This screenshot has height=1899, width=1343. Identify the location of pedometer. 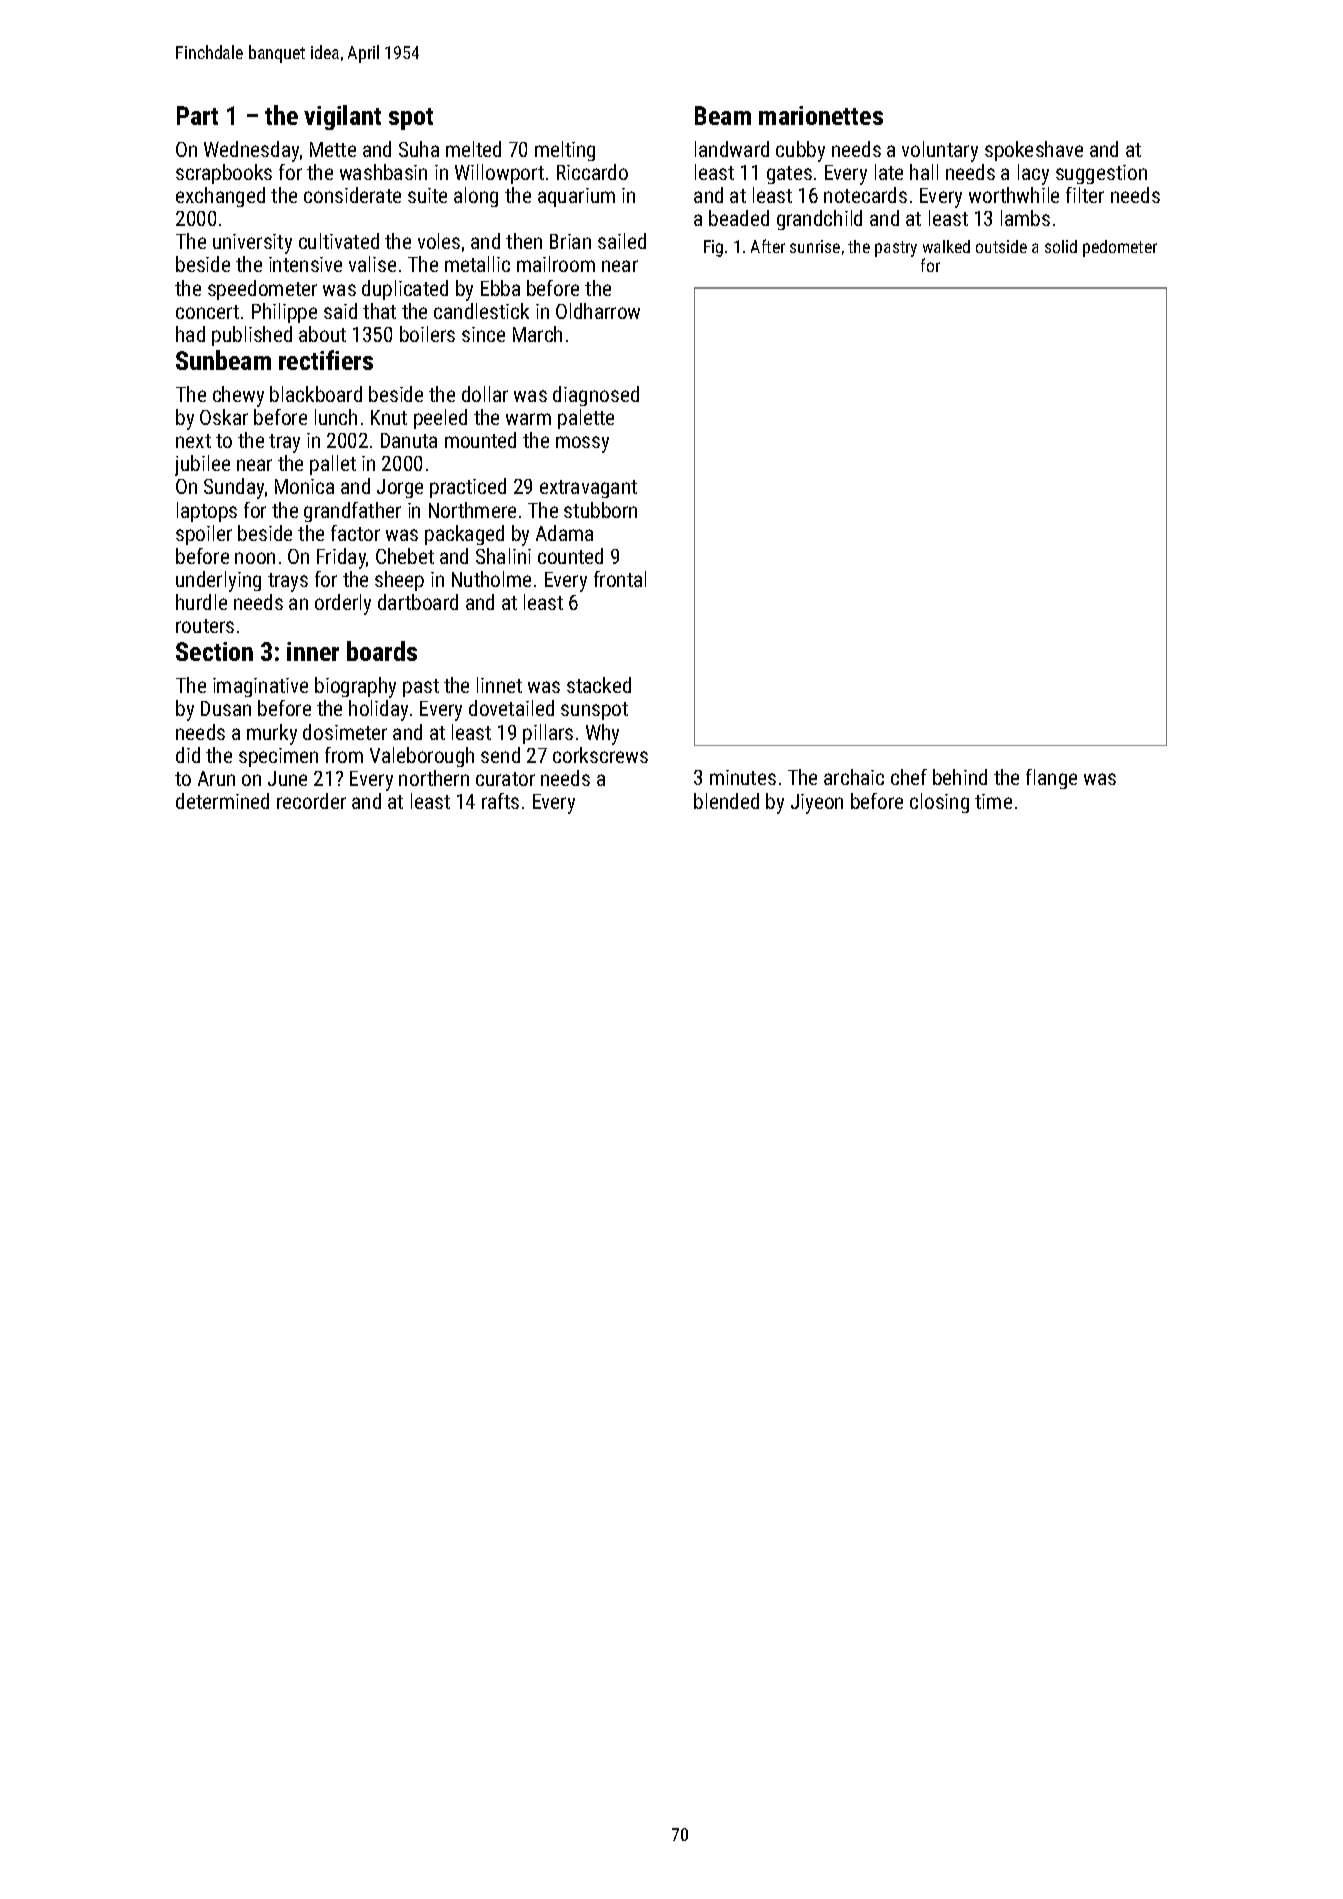
(1120, 248).
